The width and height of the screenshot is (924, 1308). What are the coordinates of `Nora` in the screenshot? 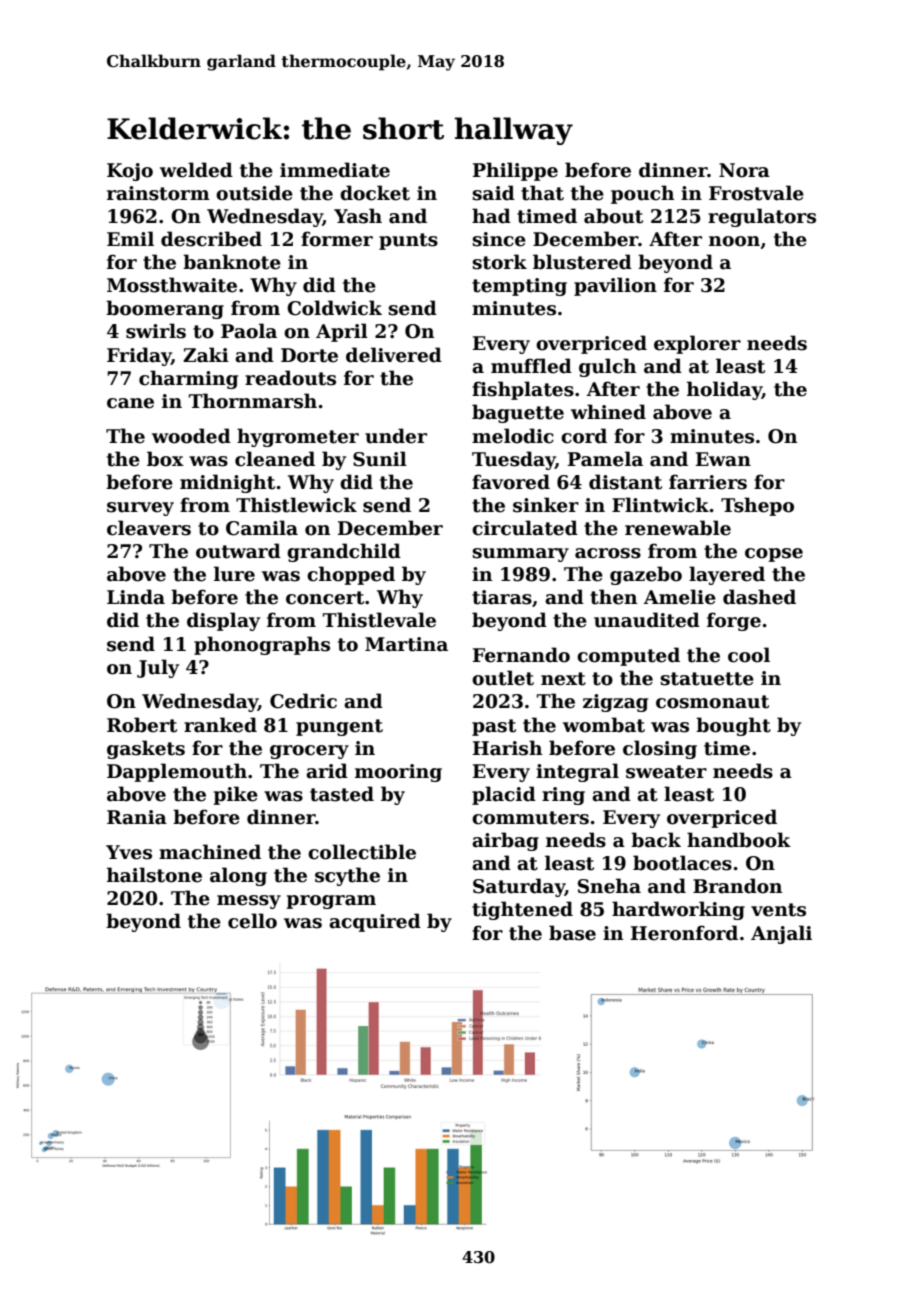 It's located at (744, 170).
